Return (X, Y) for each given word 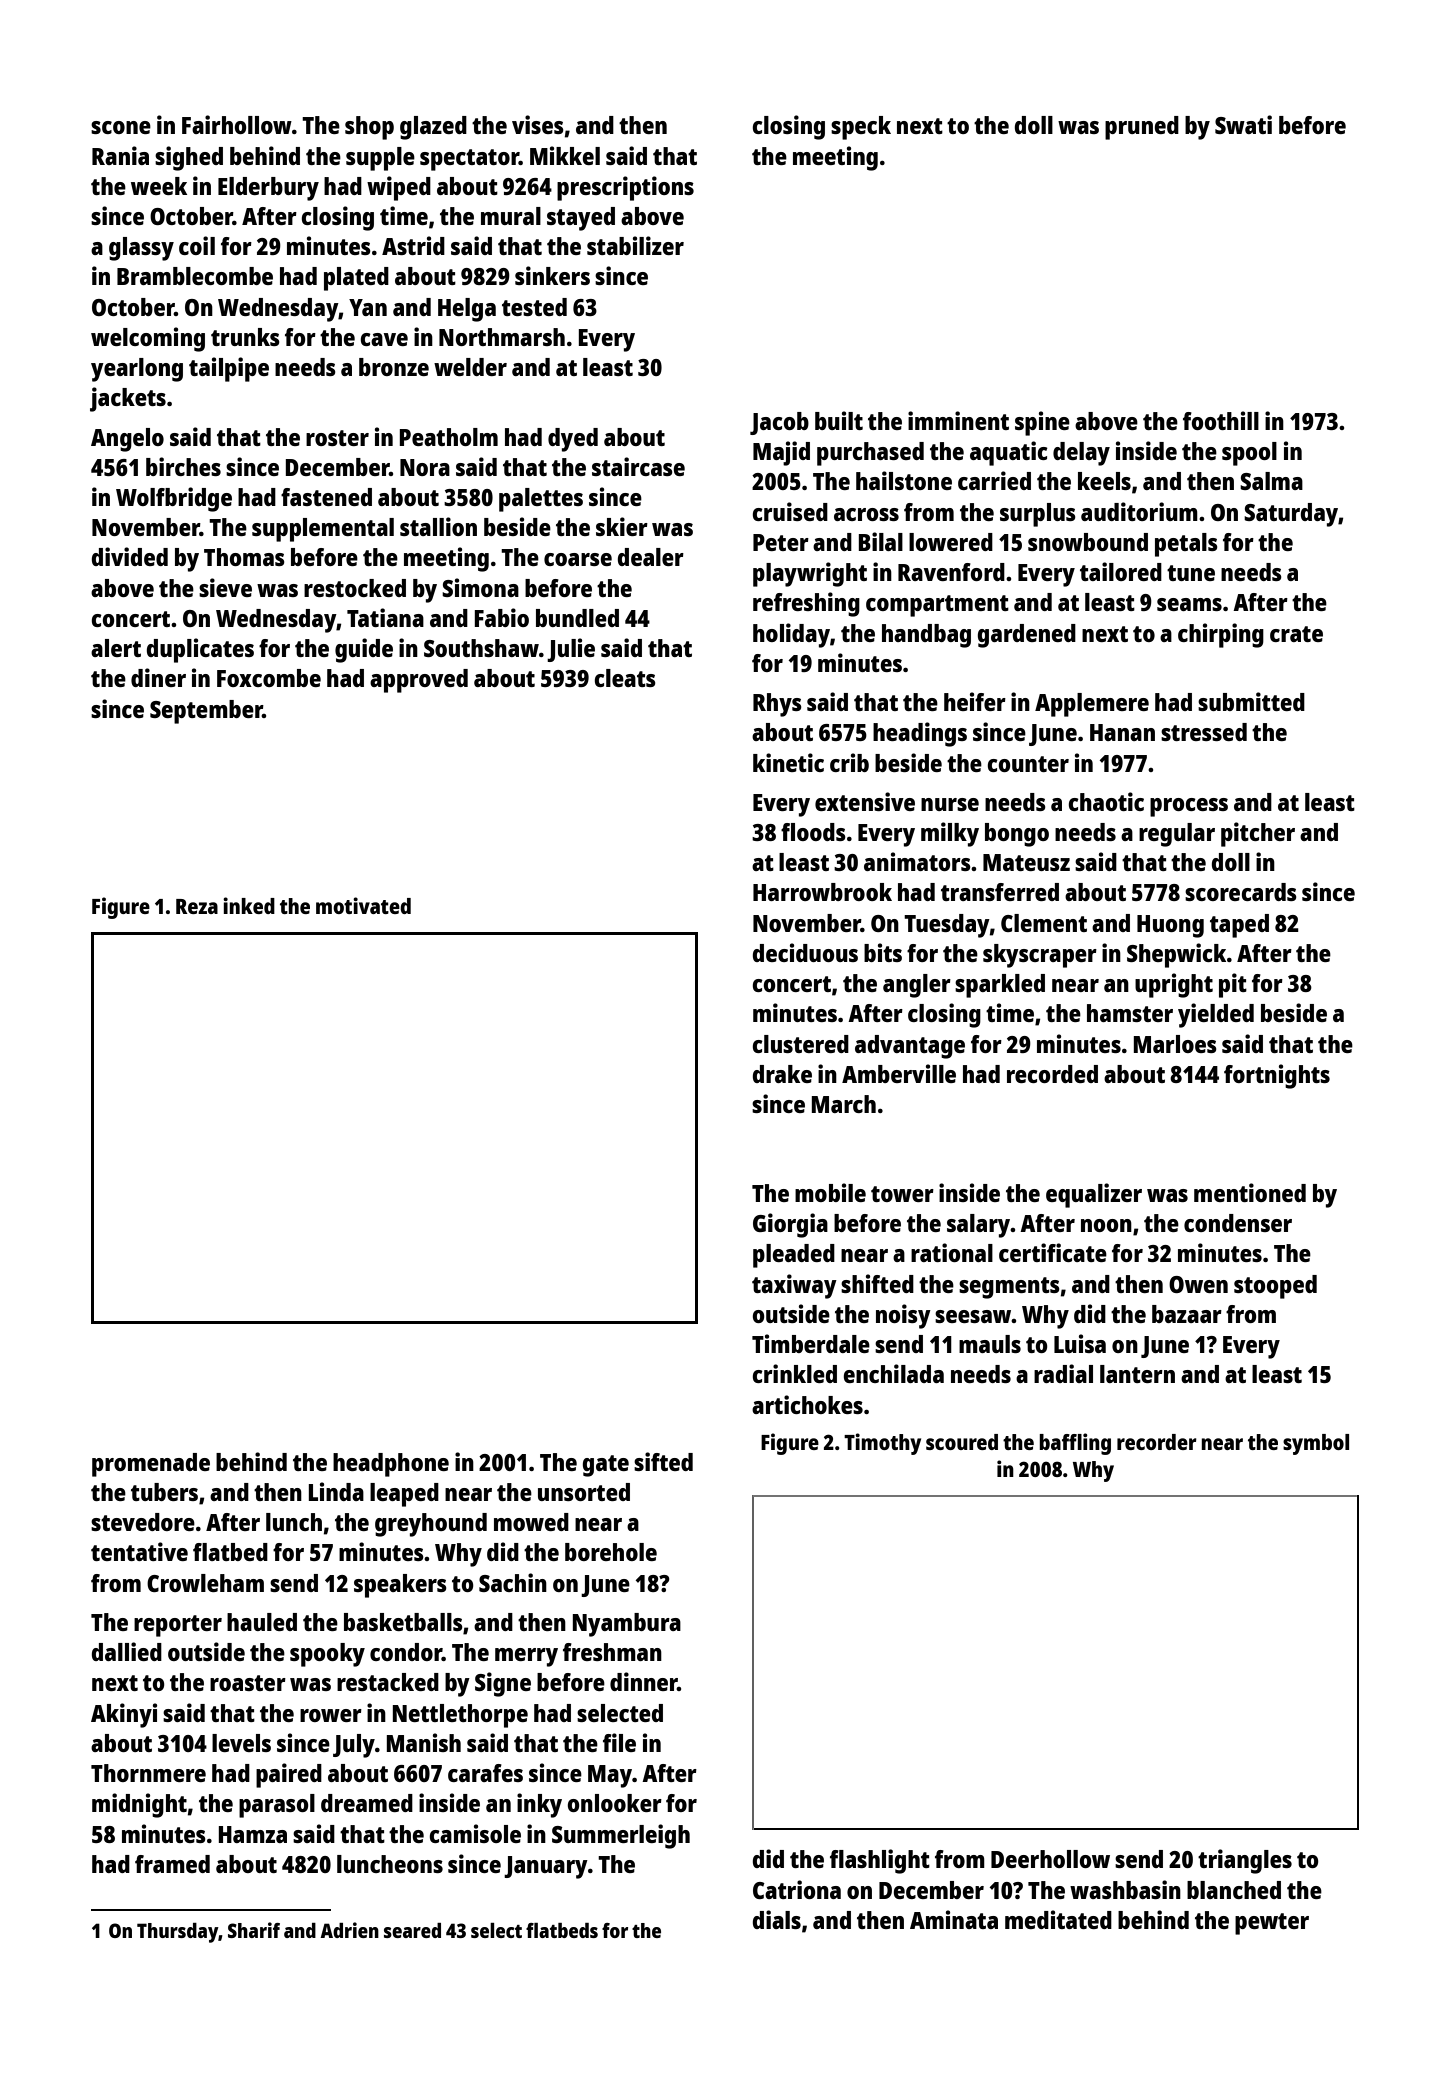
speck (861, 128)
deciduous (805, 952)
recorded (1052, 1074)
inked (249, 905)
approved (419, 681)
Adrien (349, 1930)
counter (1028, 764)
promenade (151, 1465)
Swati (1243, 124)
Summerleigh (621, 1836)
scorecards (1241, 892)
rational (952, 1252)
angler (917, 986)
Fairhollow (237, 124)
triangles (1245, 1861)
